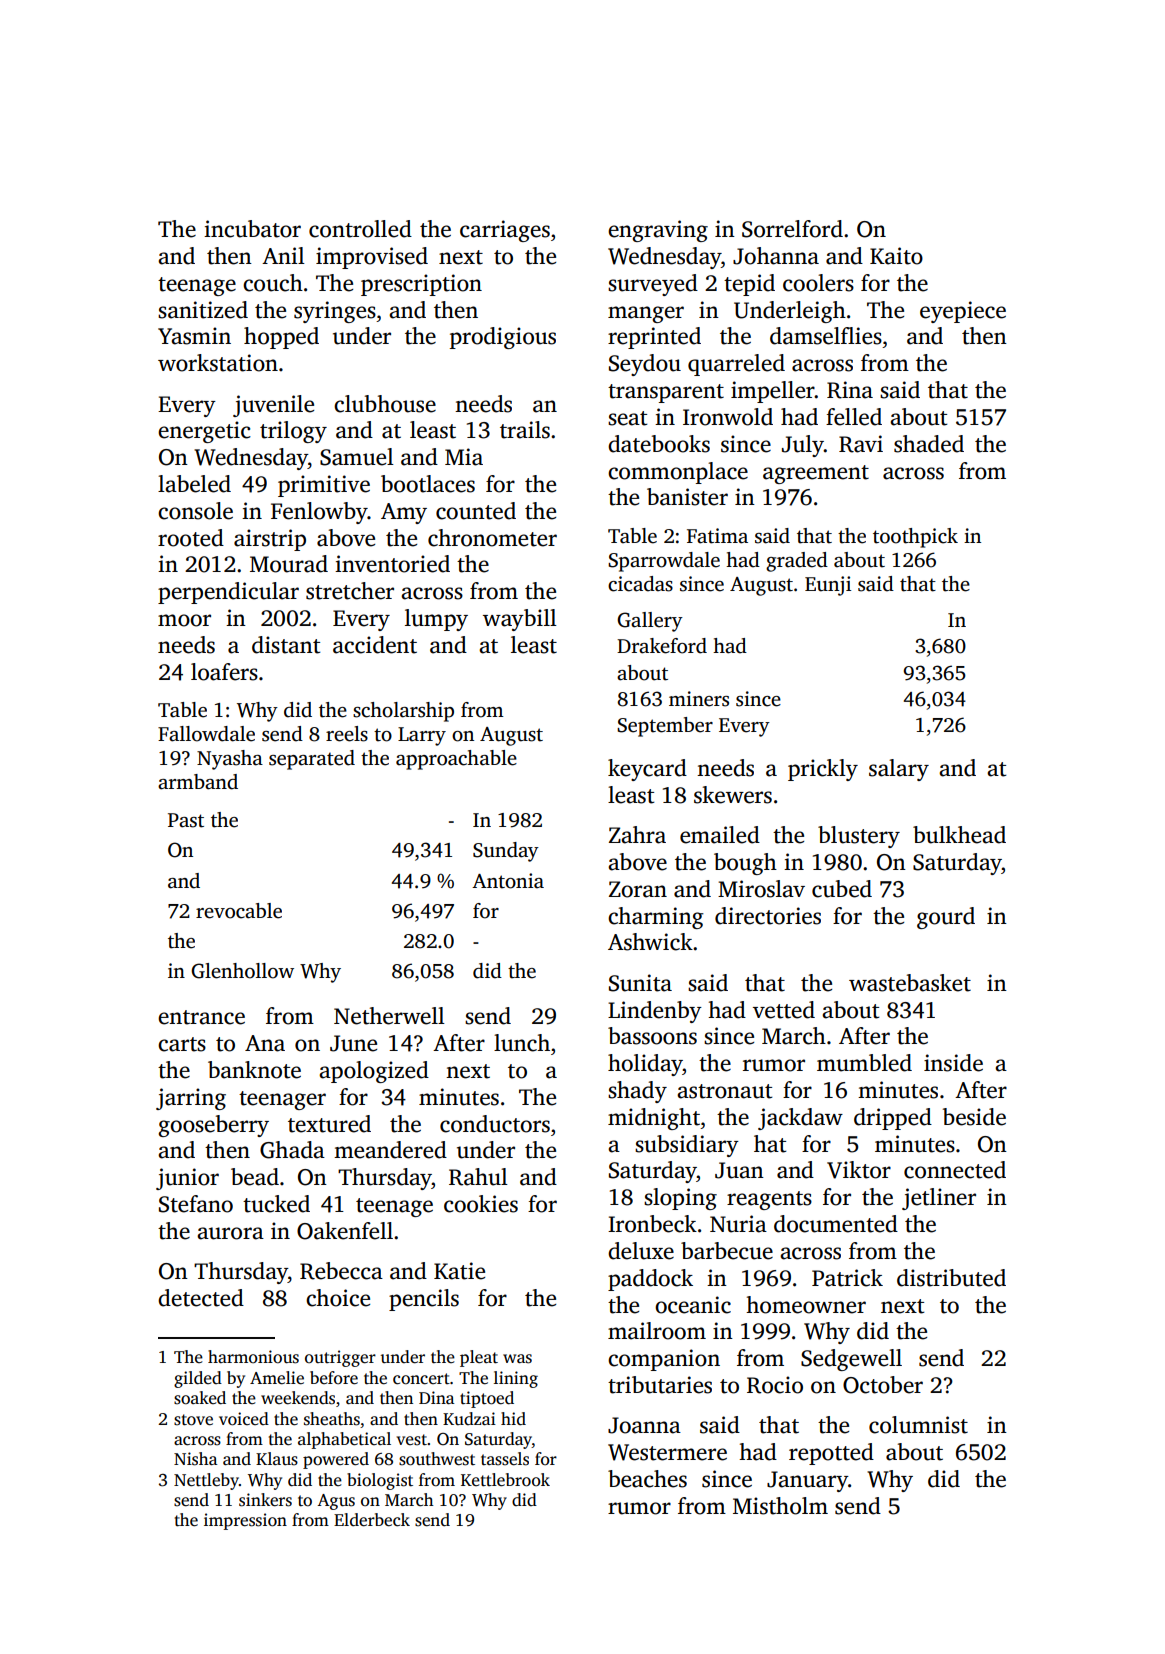 The image size is (1165, 1654). Describe the element at coordinates (389, 1016) in the screenshot. I see `Netherwell` at that location.
